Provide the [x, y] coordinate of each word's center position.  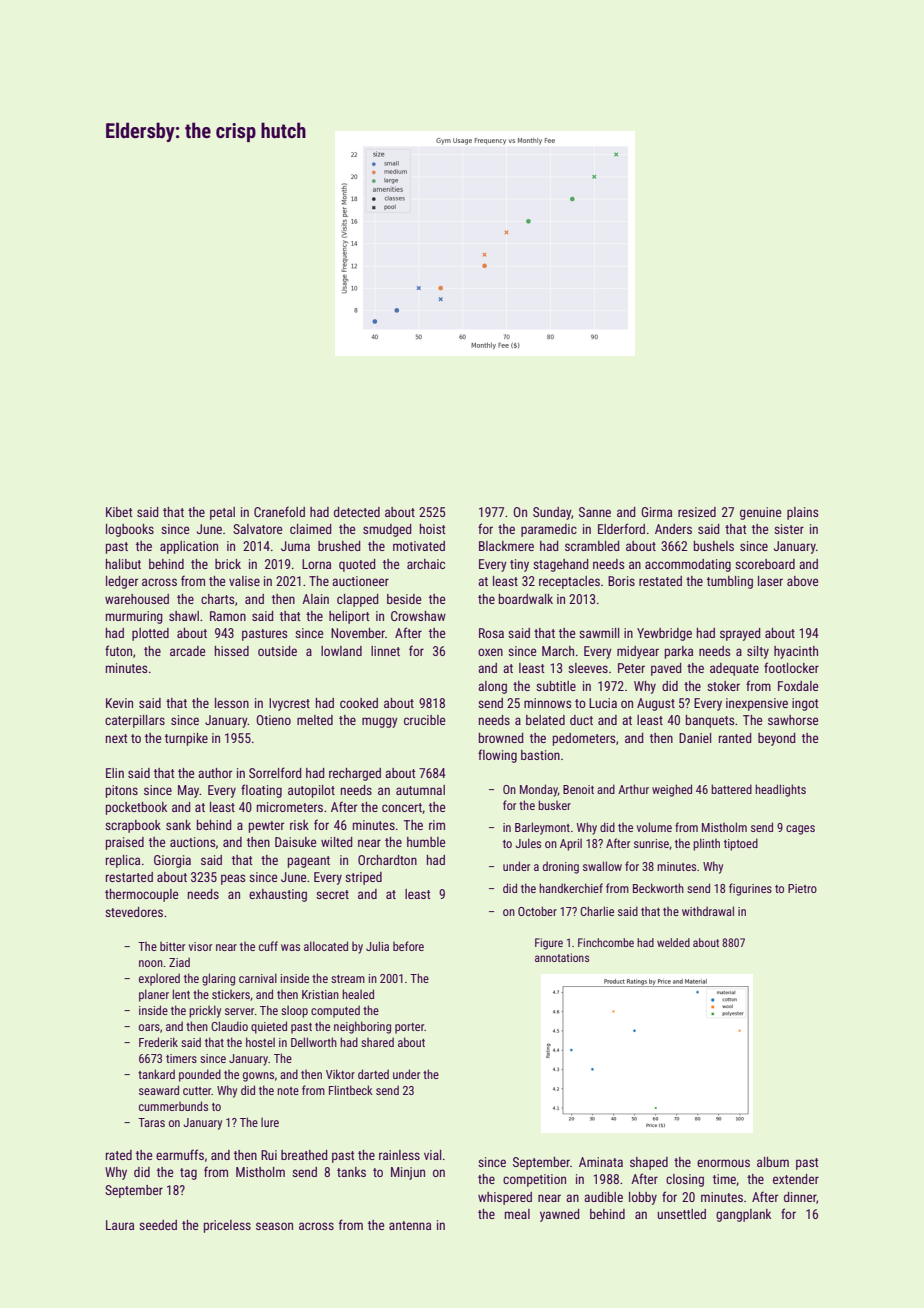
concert [402, 807]
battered [731, 789]
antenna [410, 1225]
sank [178, 825]
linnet [385, 651]
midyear [638, 652]
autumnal [420, 790]
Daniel [695, 738]
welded [673, 942]
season [274, 1226]
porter [410, 1028]
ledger [122, 582]
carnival [258, 978]
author [215, 773]
